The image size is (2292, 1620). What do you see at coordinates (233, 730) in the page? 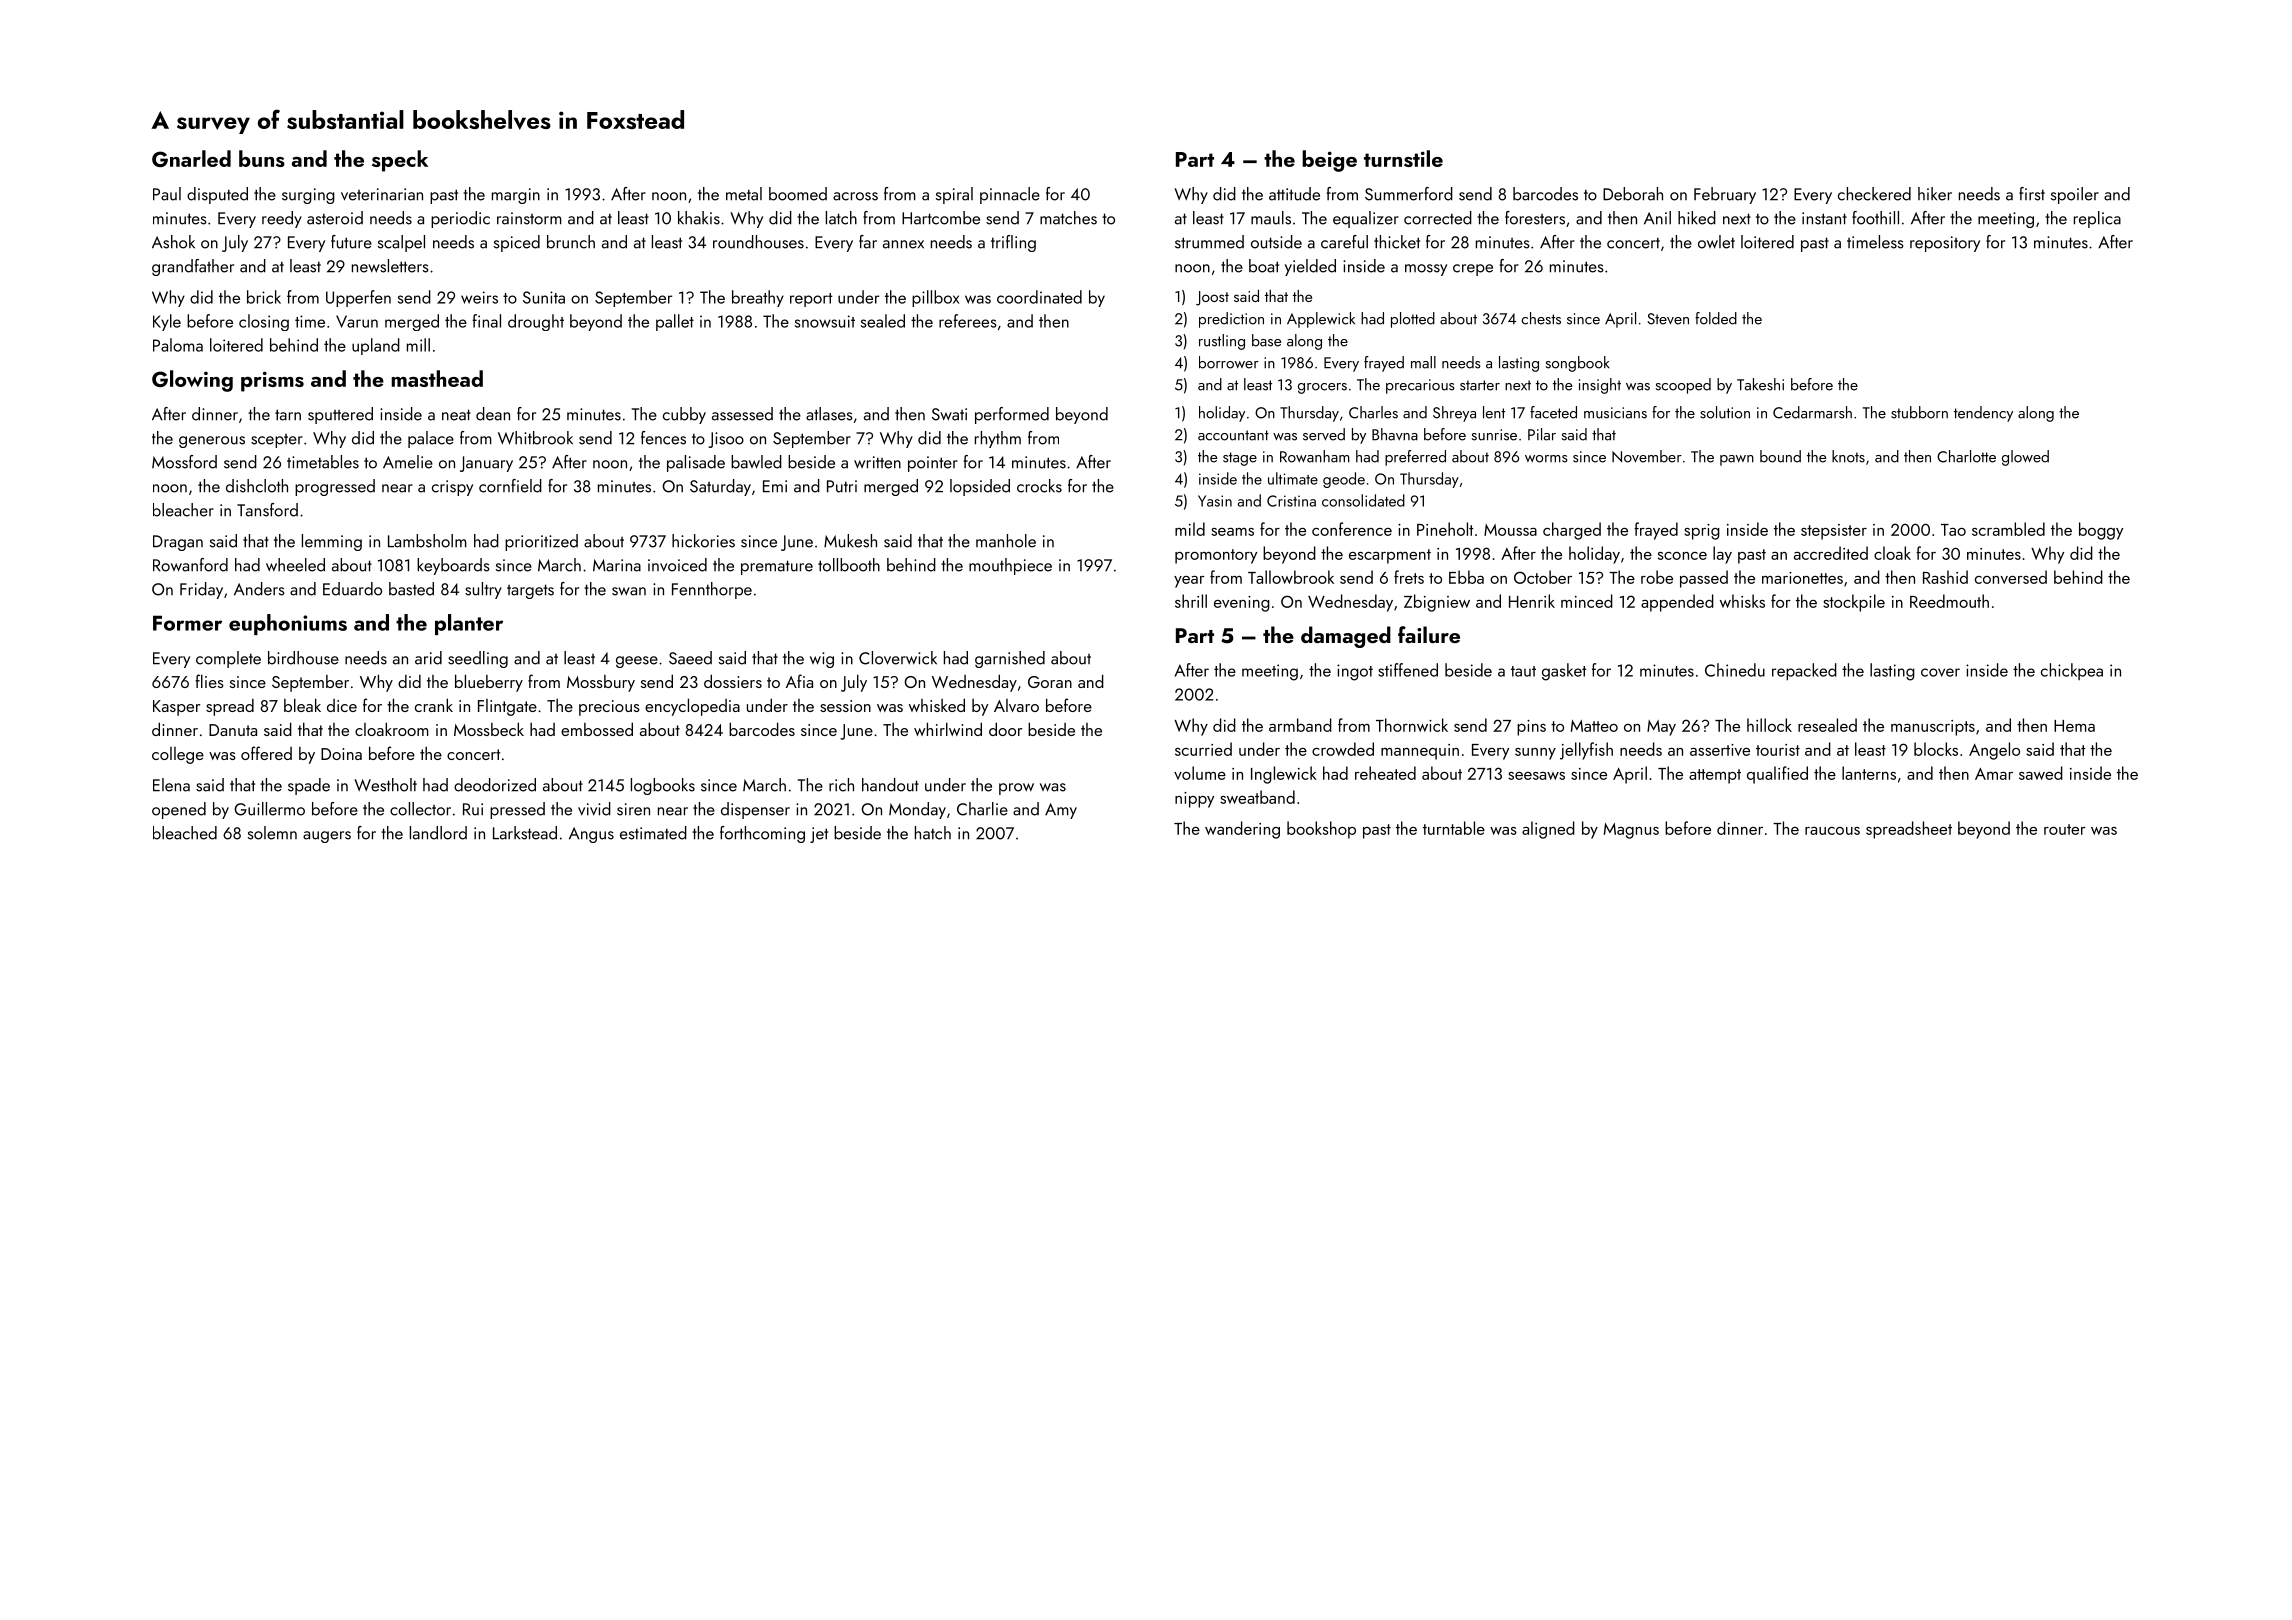
I see `Danuta` at bounding box center [233, 730].
